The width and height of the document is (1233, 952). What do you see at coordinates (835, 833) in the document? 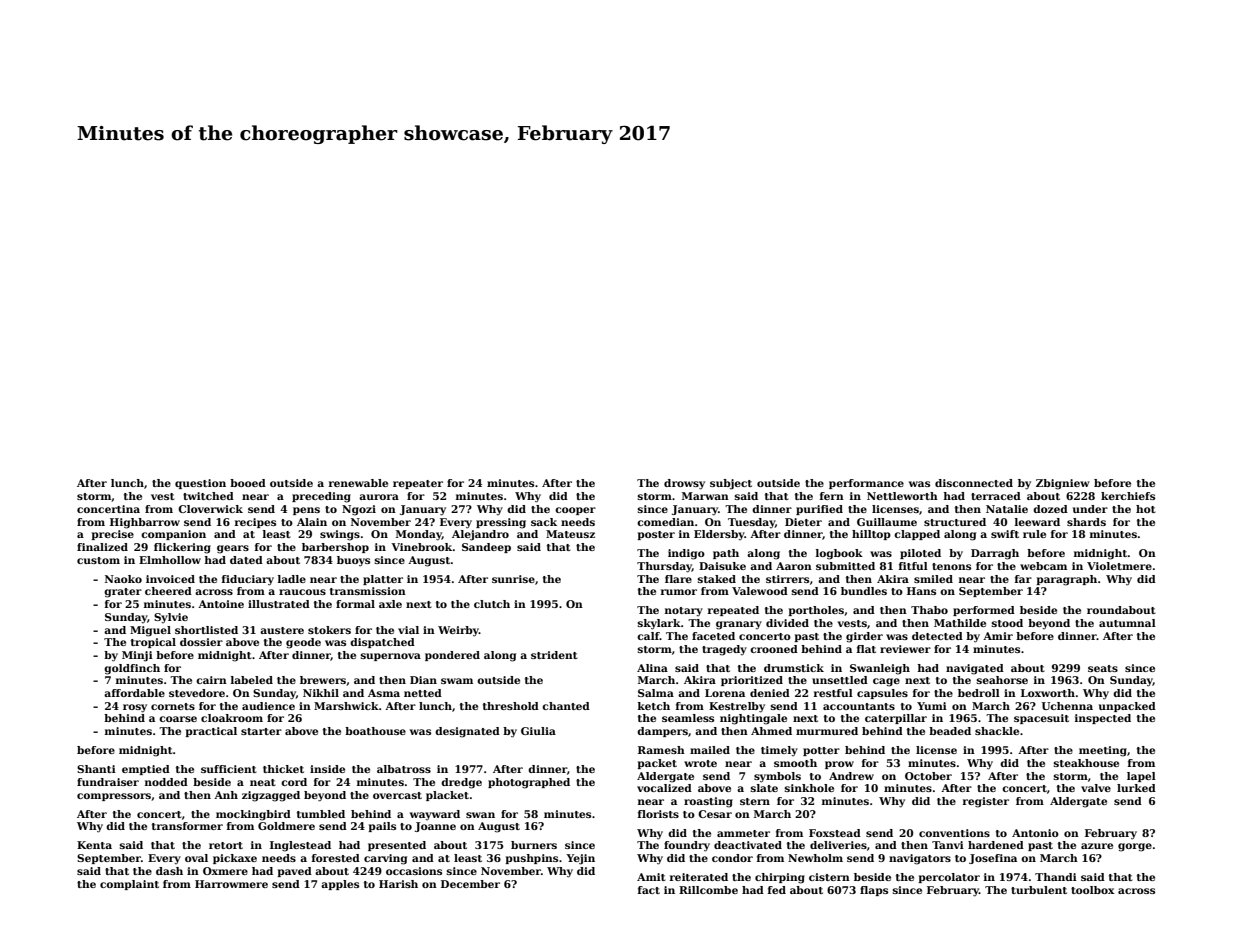
I see `Foxstead` at bounding box center [835, 833].
